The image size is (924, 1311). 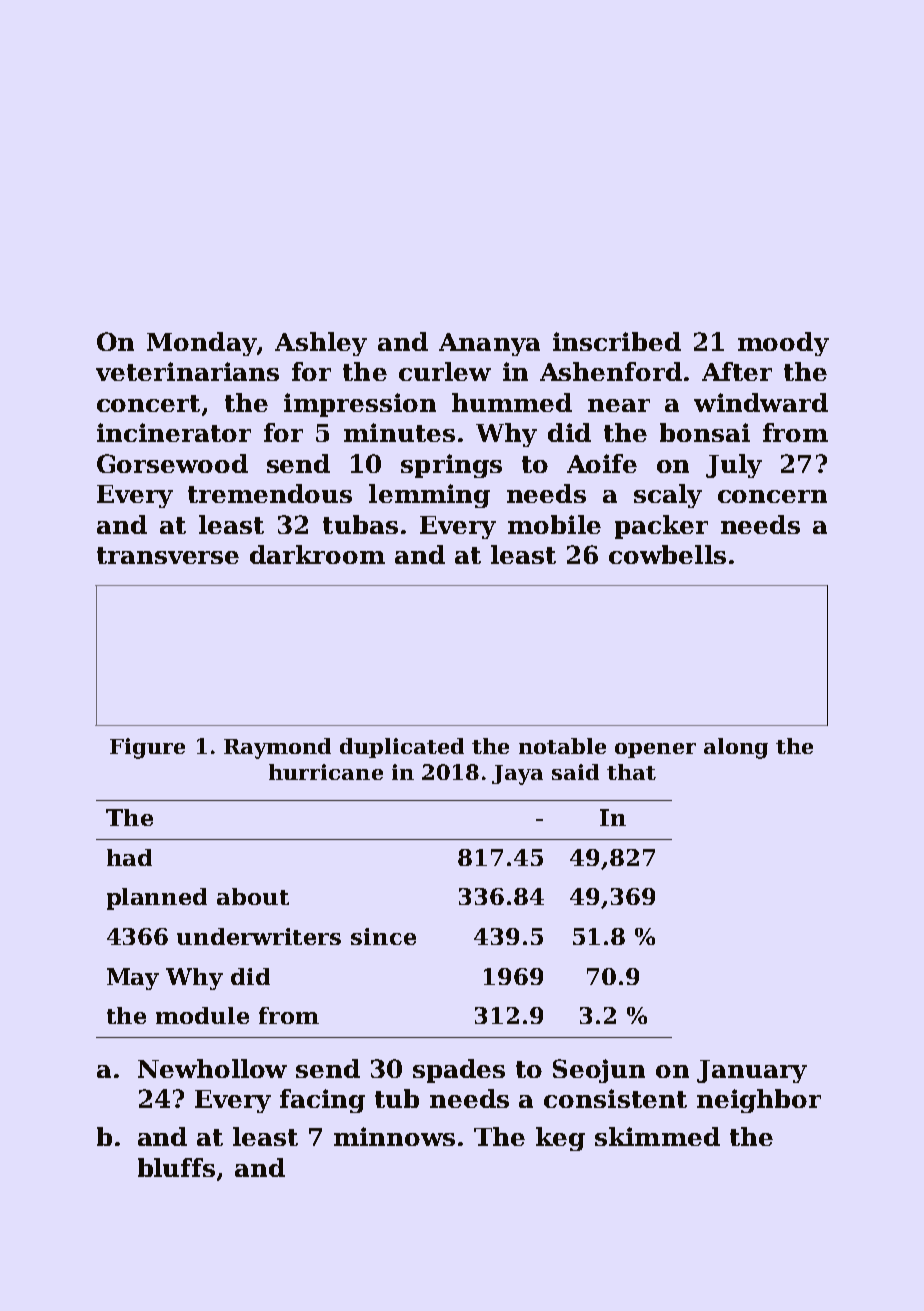 What do you see at coordinates (174, 432) in the document?
I see `incinerator` at bounding box center [174, 432].
